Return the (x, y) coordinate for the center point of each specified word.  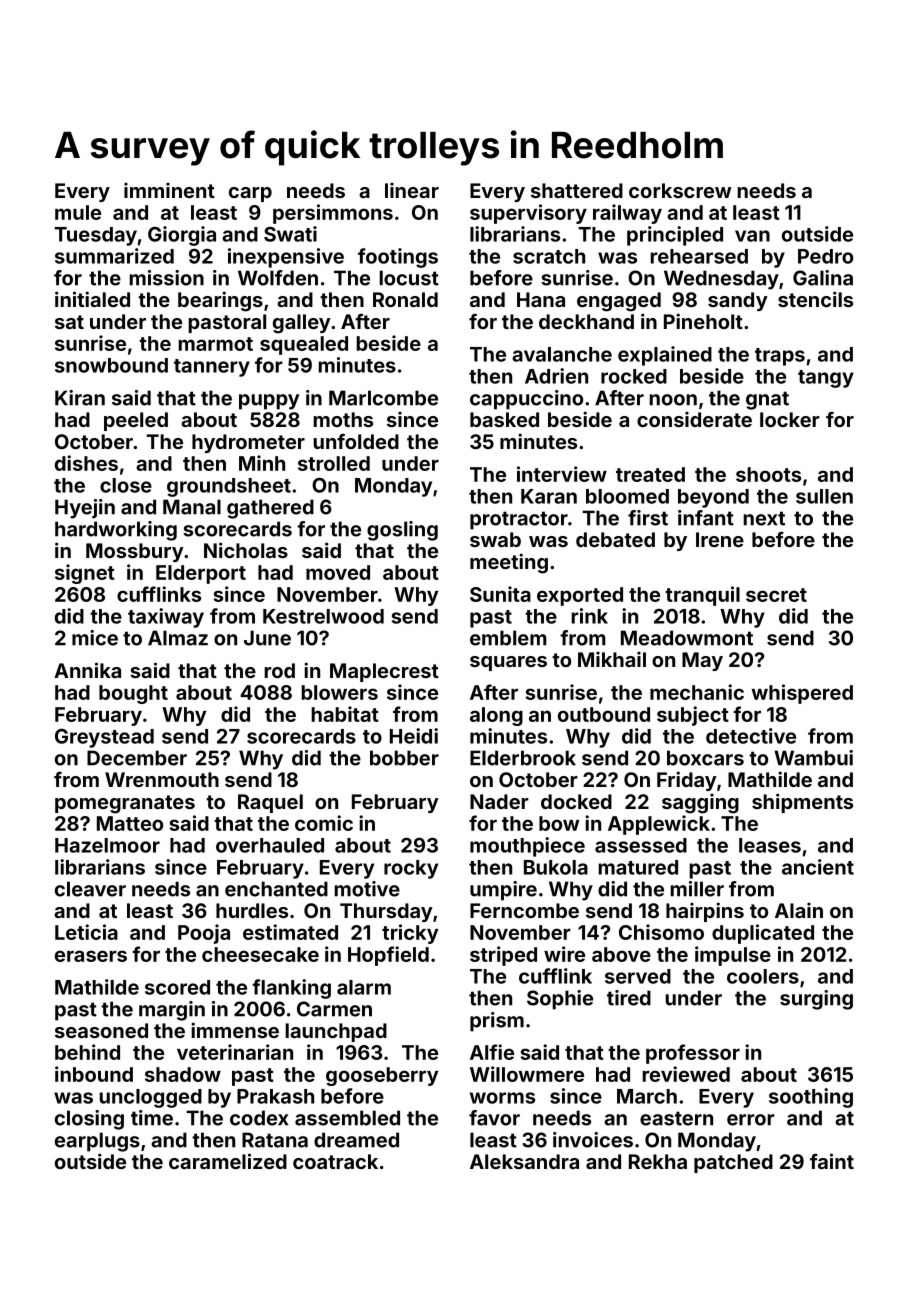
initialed (92, 299)
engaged (619, 302)
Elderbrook (523, 758)
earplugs (97, 1142)
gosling (402, 531)
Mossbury (135, 552)
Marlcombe (383, 398)
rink (589, 616)
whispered (802, 694)
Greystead (104, 738)
